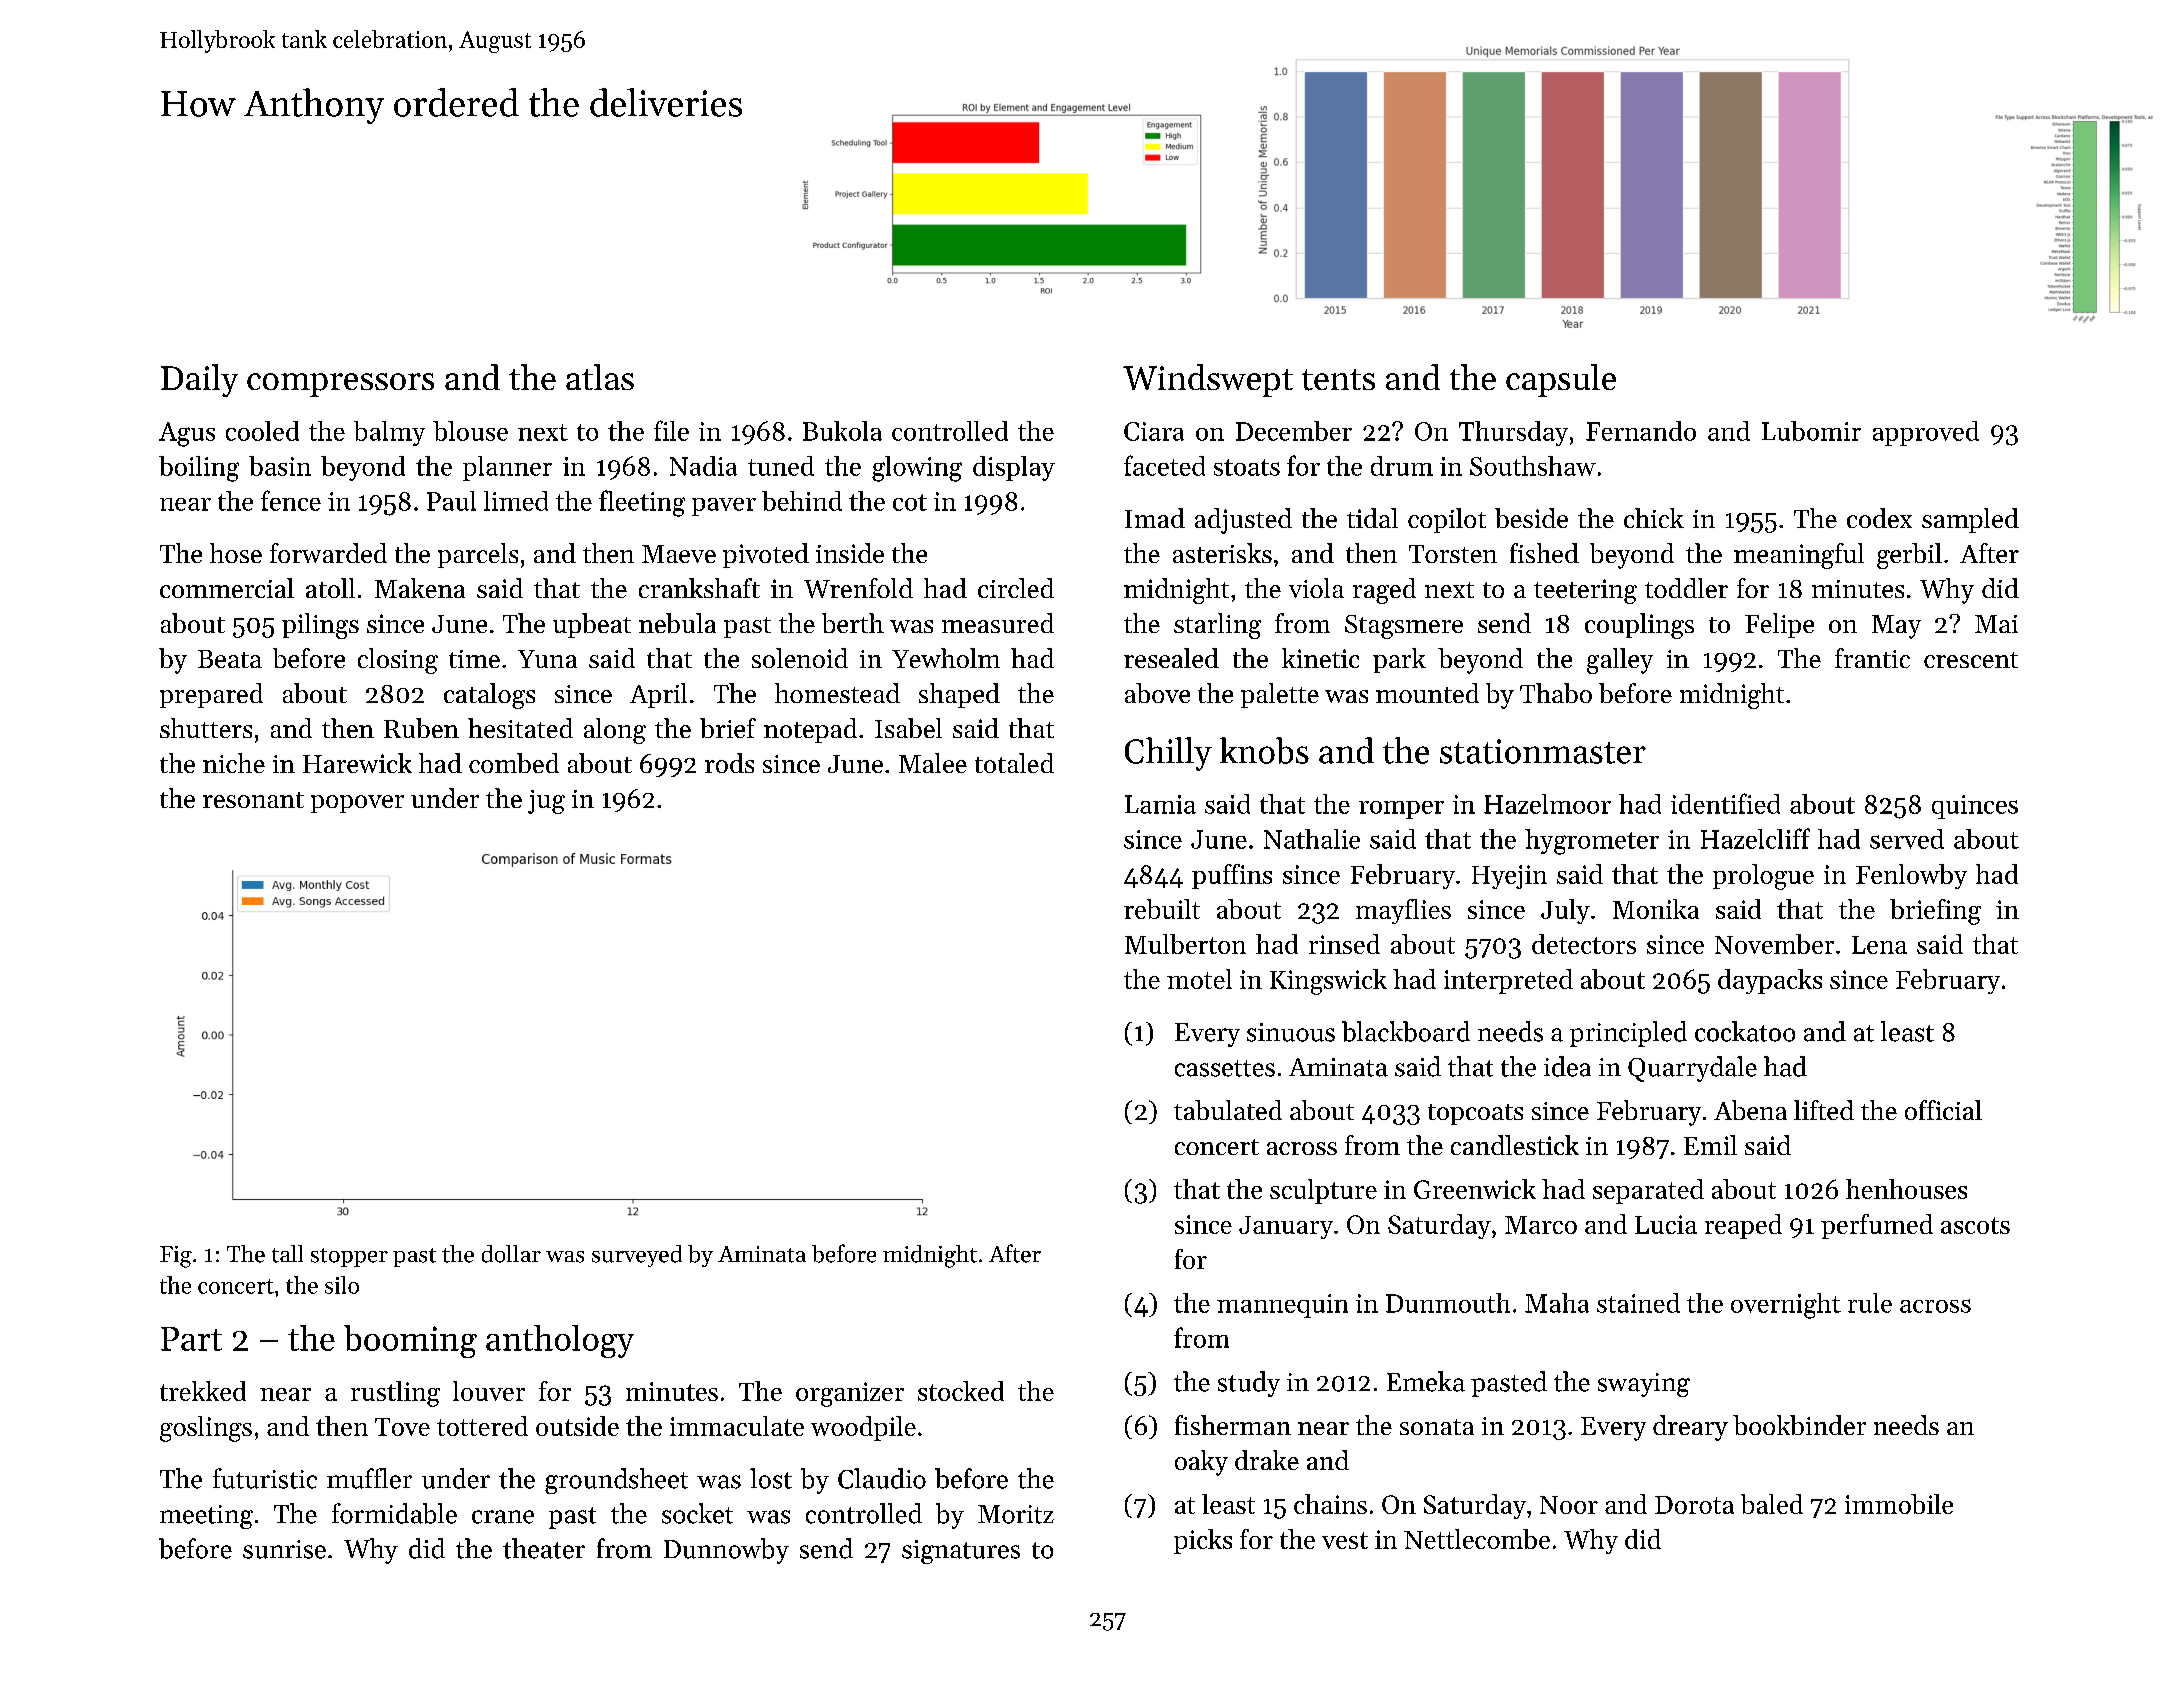 Image resolution: width=2178 pixels, height=1683 pixels. What do you see at coordinates (1162, 909) in the screenshot?
I see `rebuilt` at bounding box center [1162, 909].
